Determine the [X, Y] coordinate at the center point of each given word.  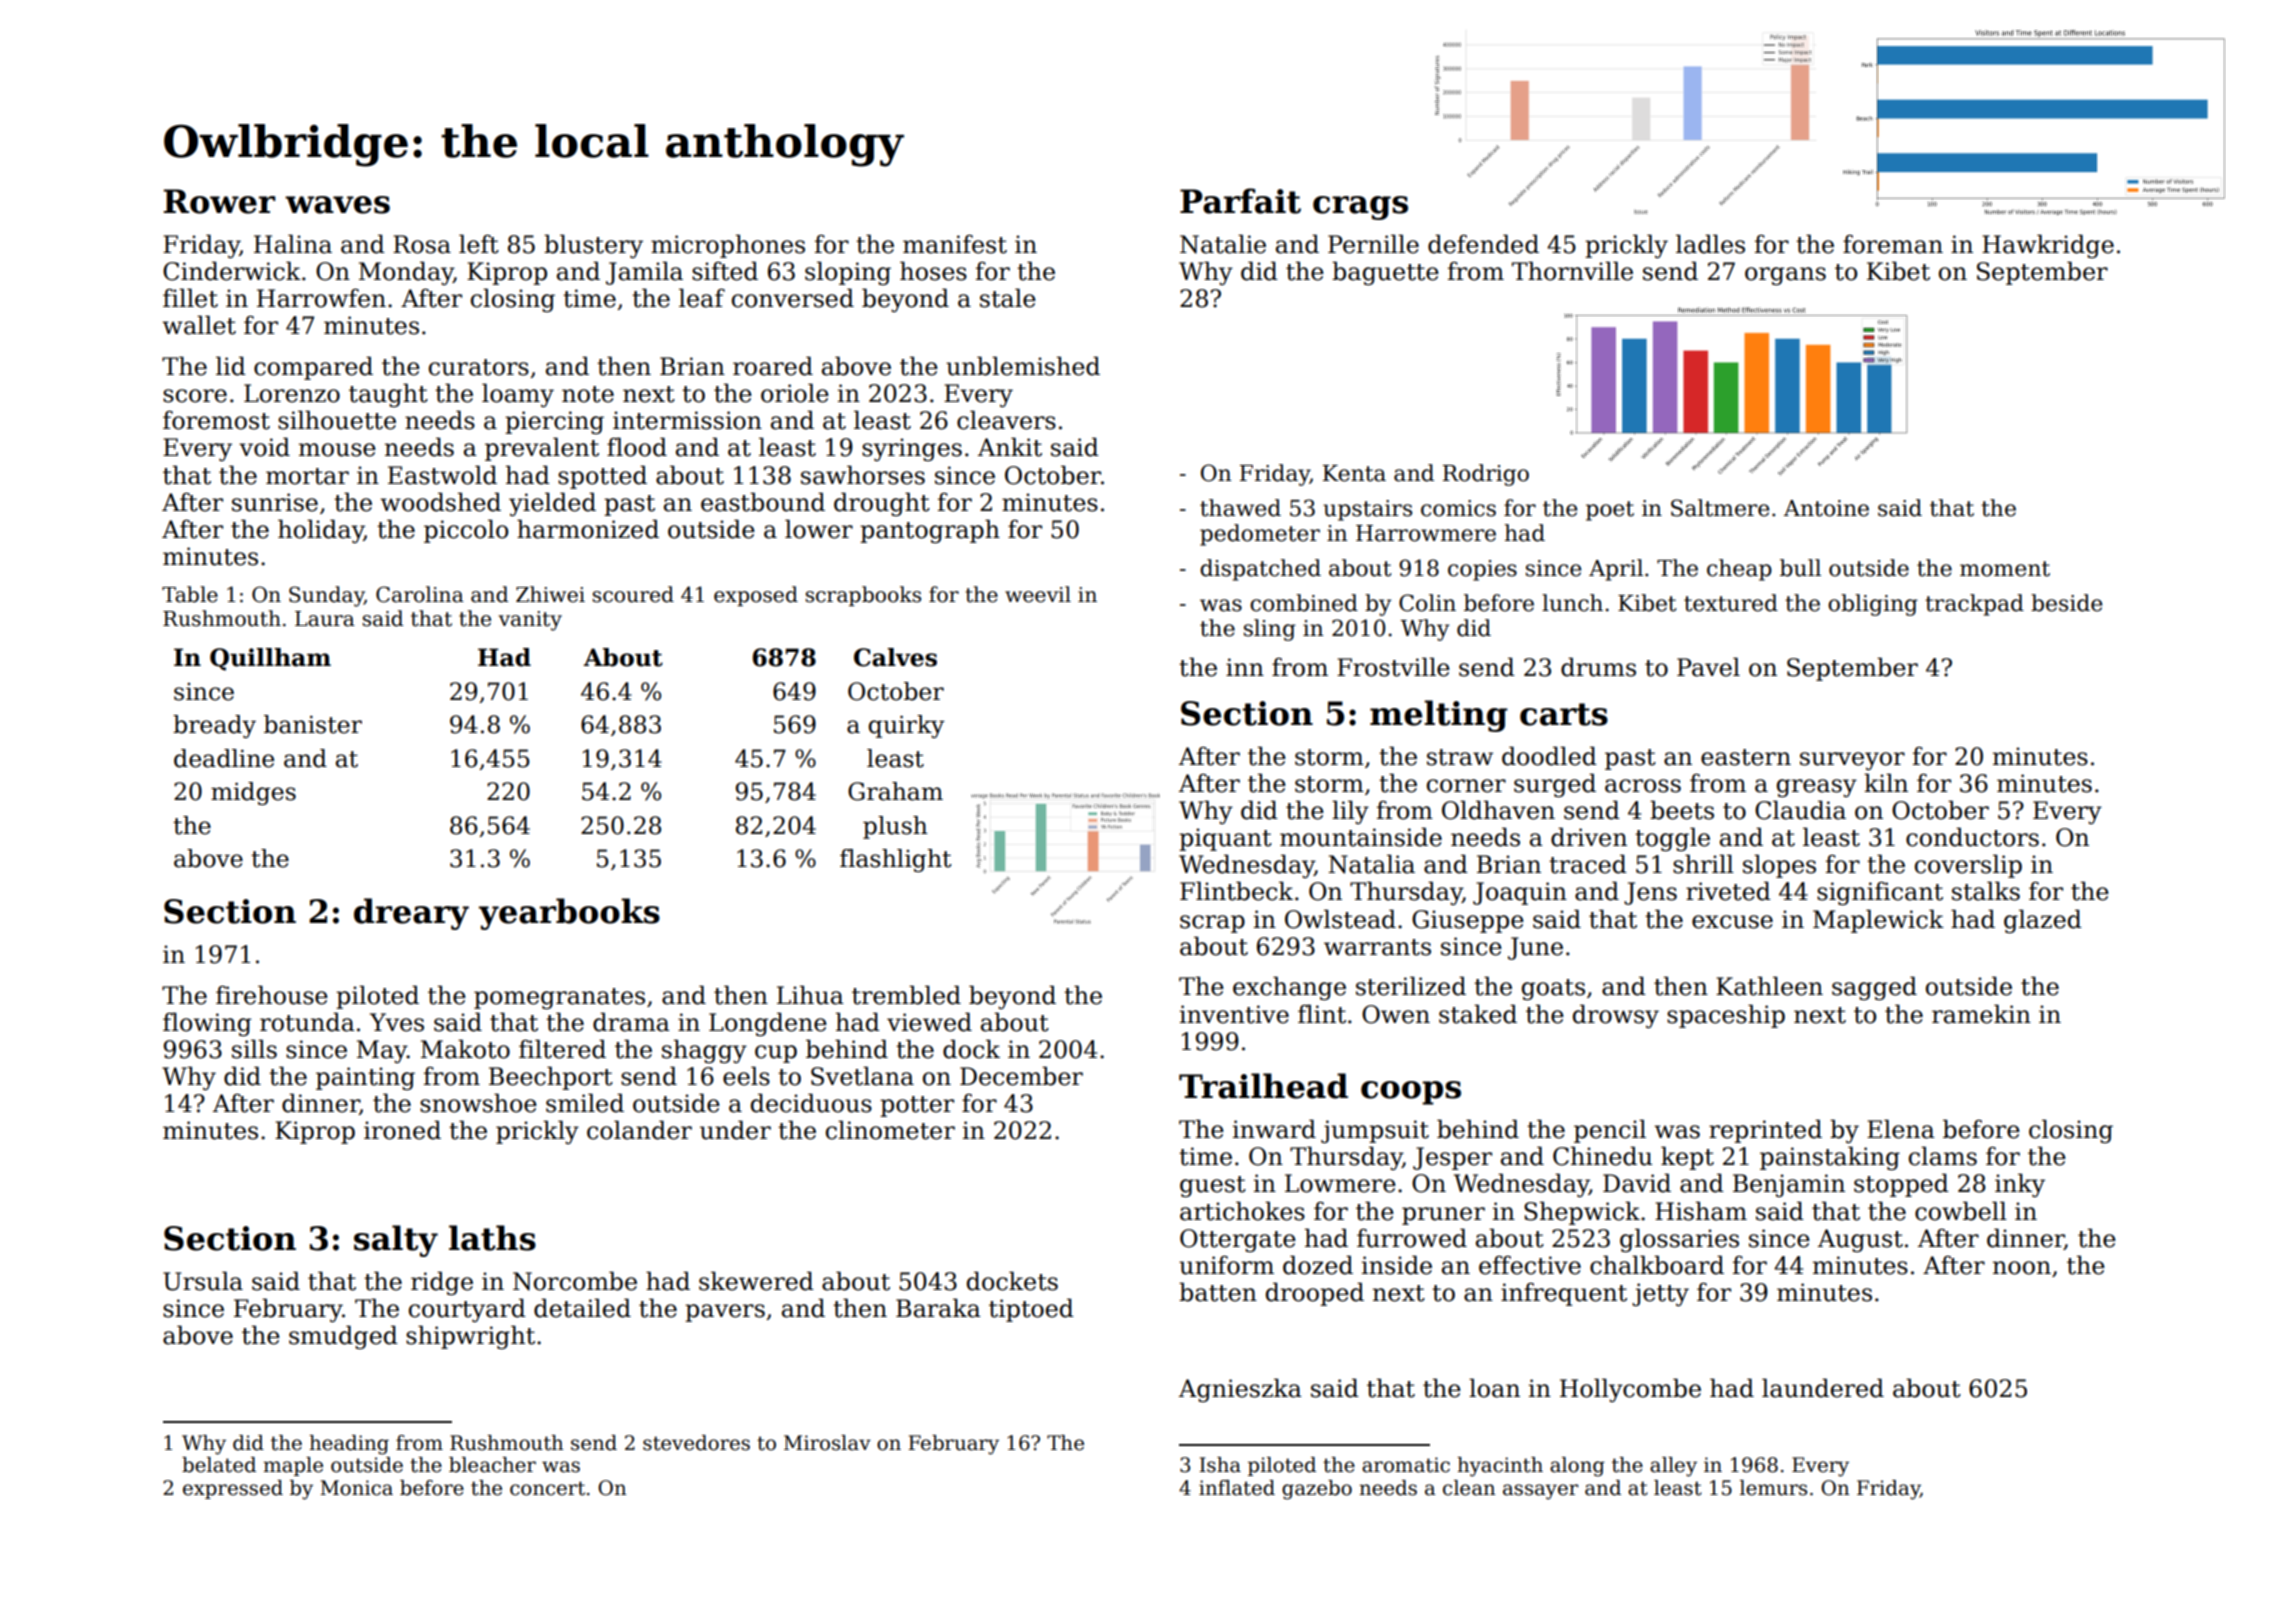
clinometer [890, 1130]
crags [1360, 208]
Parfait [1240, 201]
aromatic [1406, 1465]
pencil [1610, 1131]
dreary [411, 914]
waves [337, 205]
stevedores [696, 1443]
